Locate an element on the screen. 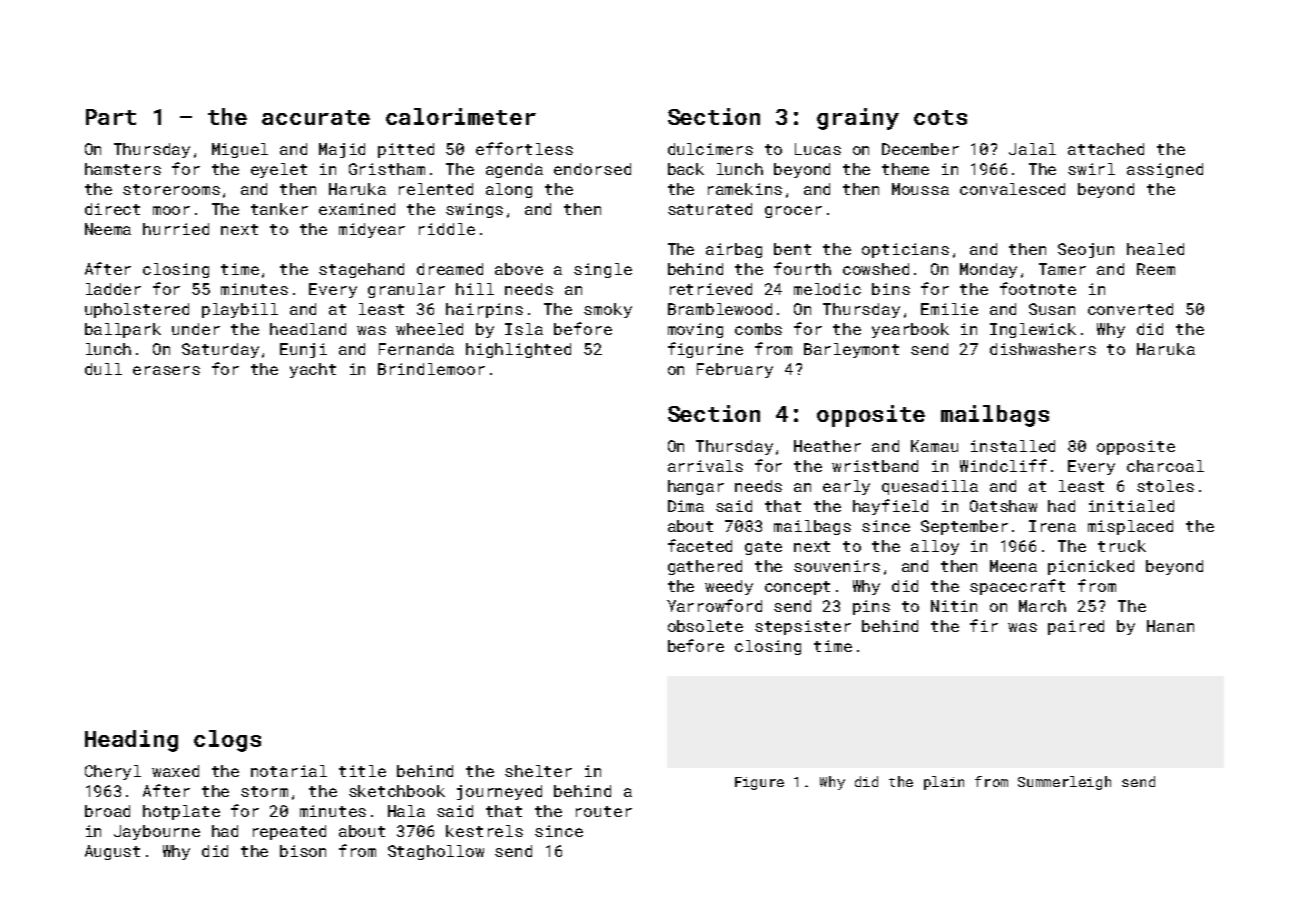 This screenshot has width=1308, height=924. initialed is located at coordinates (1131, 506).
